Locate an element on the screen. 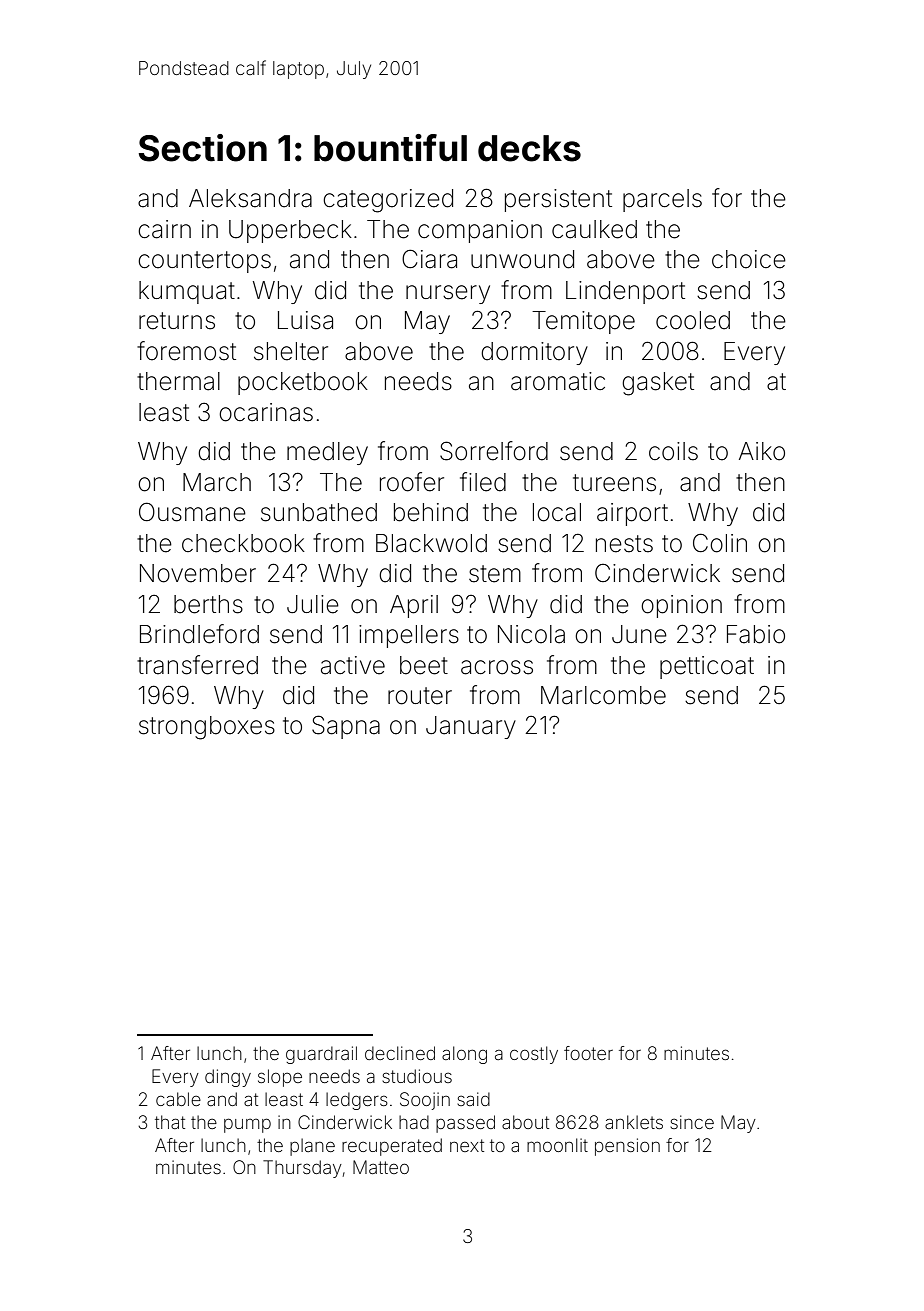  bountiful is located at coordinates (390, 148).
